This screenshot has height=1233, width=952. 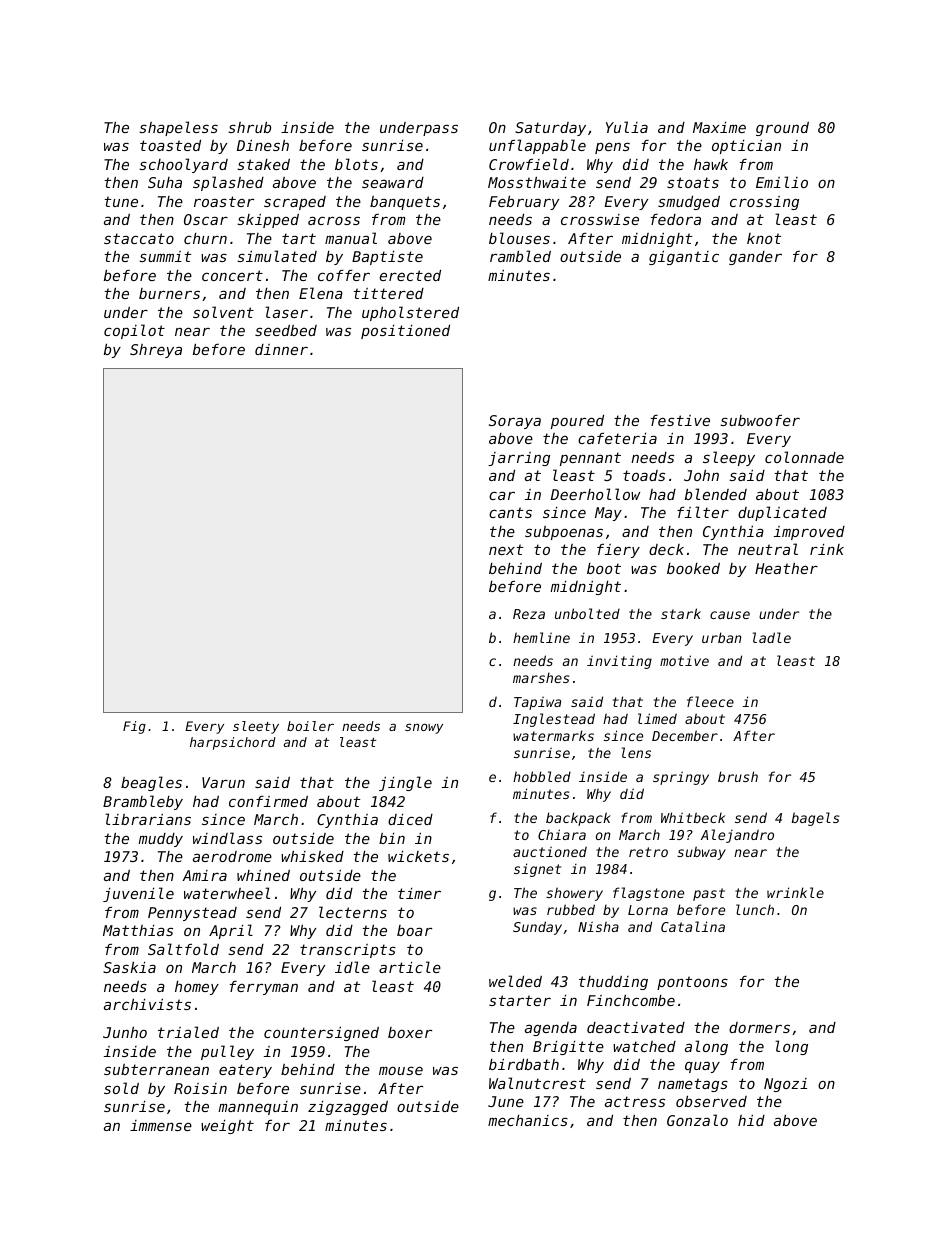 I want to click on summit, so click(x=165, y=256).
